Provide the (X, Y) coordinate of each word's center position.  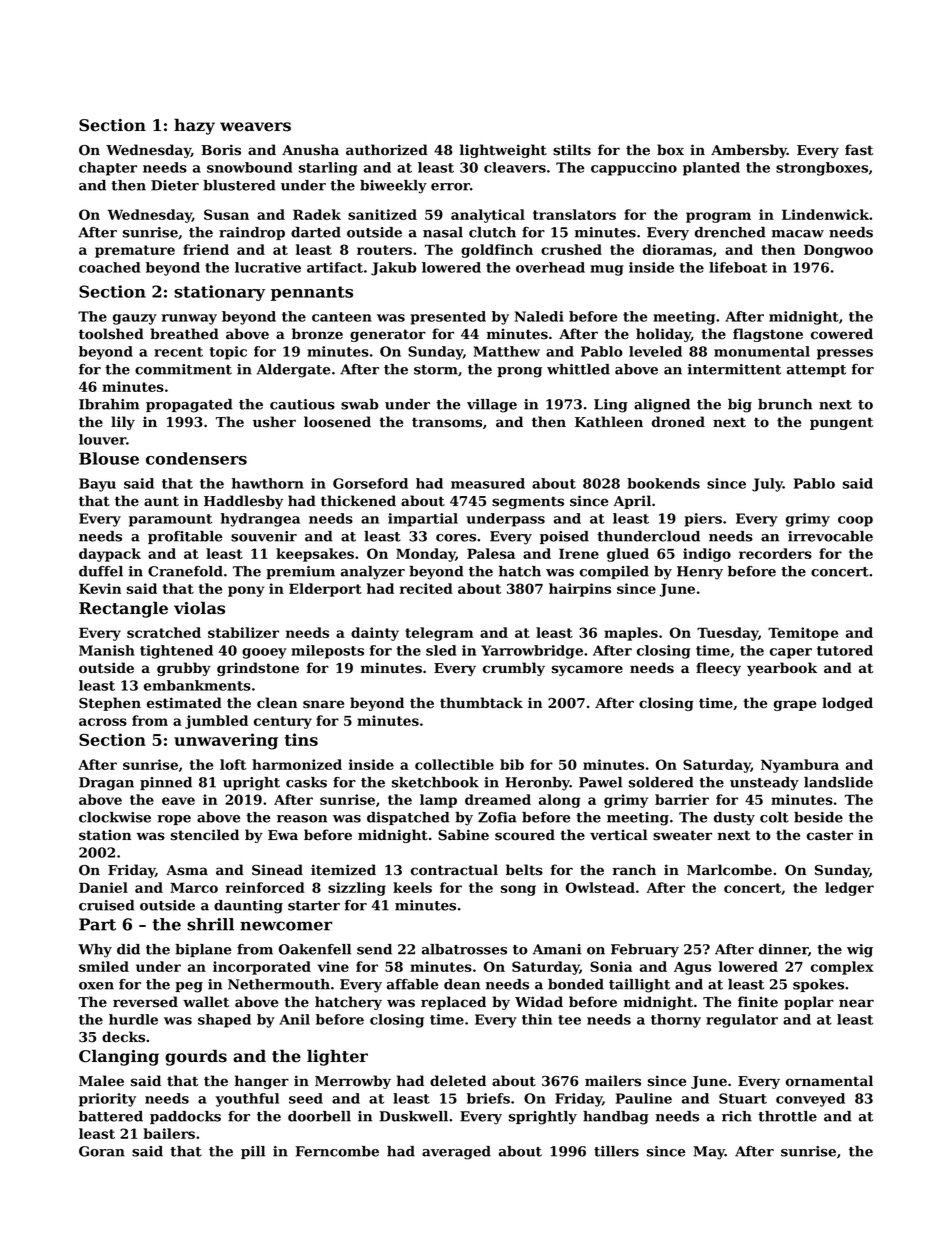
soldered (661, 782)
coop (855, 521)
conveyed (810, 1100)
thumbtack (481, 703)
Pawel (600, 782)
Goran (102, 1151)
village (492, 406)
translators (574, 214)
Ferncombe (337, 1151)
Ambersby (749, 151)
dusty (734, 819)
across (103, 722)
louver (102, 439)
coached (109, 267)
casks (306, 782)
